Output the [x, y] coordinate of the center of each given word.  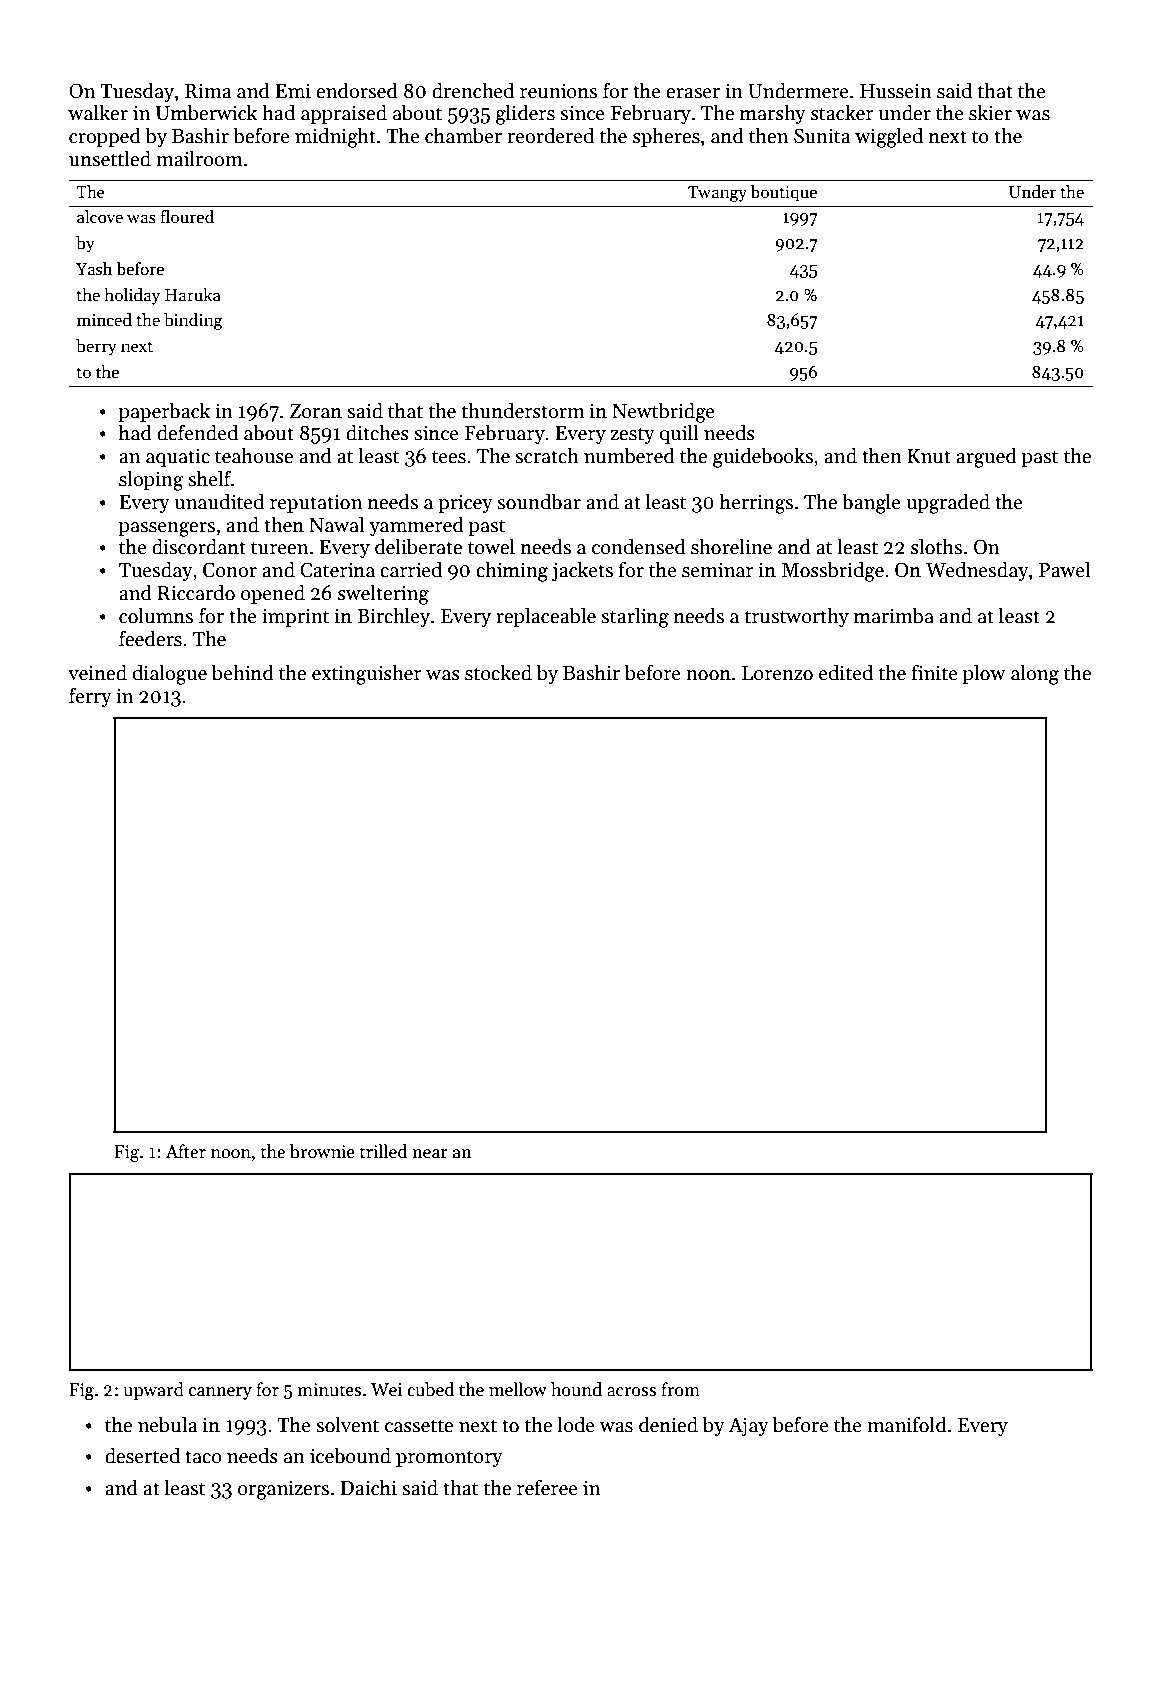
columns [156, 615]
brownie [322, 1151]
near [430, 1154]
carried [411, 569]
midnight [335, 137]
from [680, 1389]
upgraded [948, 503]
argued [986, 457]
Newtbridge [663, 412]
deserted [142, 1455]
